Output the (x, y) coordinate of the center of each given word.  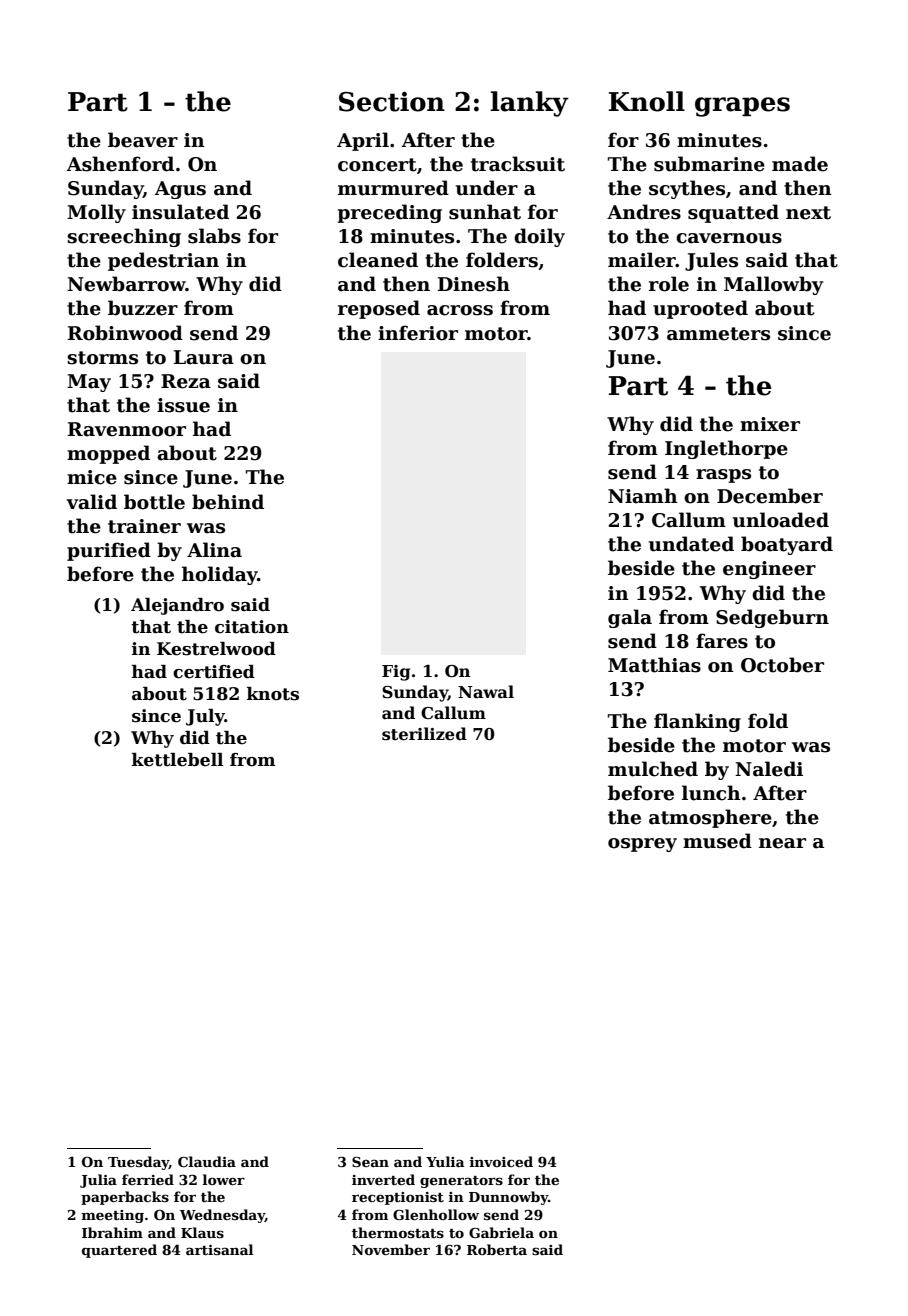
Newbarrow (126, 284)
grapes (742, 107)
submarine (709, 164)
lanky (530, 104)
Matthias (654, 665)
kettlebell (177, 760)
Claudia (207, 1161)
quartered (119, 1251)
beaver (143, 140)
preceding (389, 213)
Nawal (486, 691)
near (782, 843)
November (391, 1249)
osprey (642, 845)
